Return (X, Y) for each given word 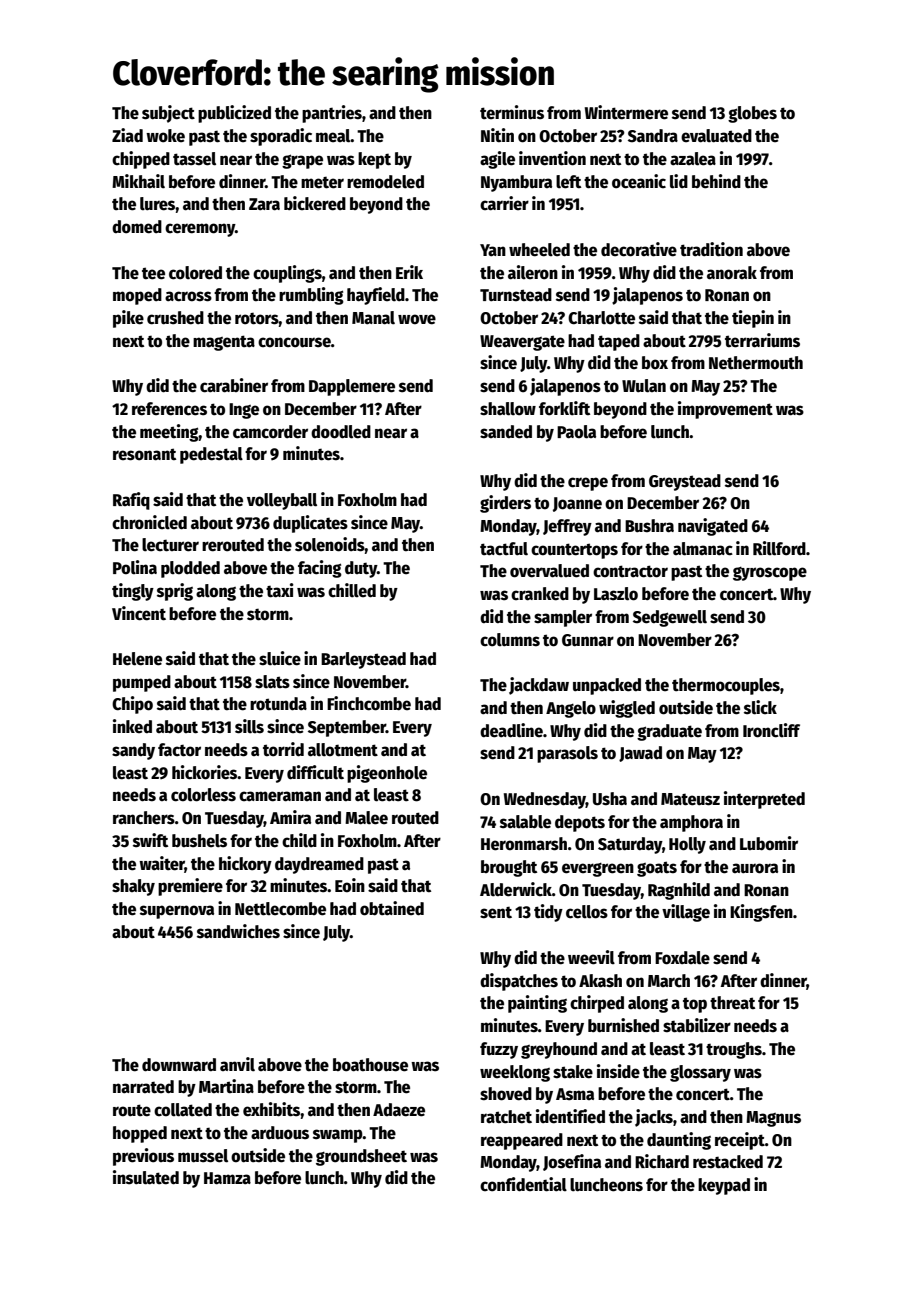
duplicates (310, 524)
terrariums (762, 340)
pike (128, 319)
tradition (711, 249)
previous (143, 1157)
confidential (523, 1184)
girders (505, 504)
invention (552, 158)
